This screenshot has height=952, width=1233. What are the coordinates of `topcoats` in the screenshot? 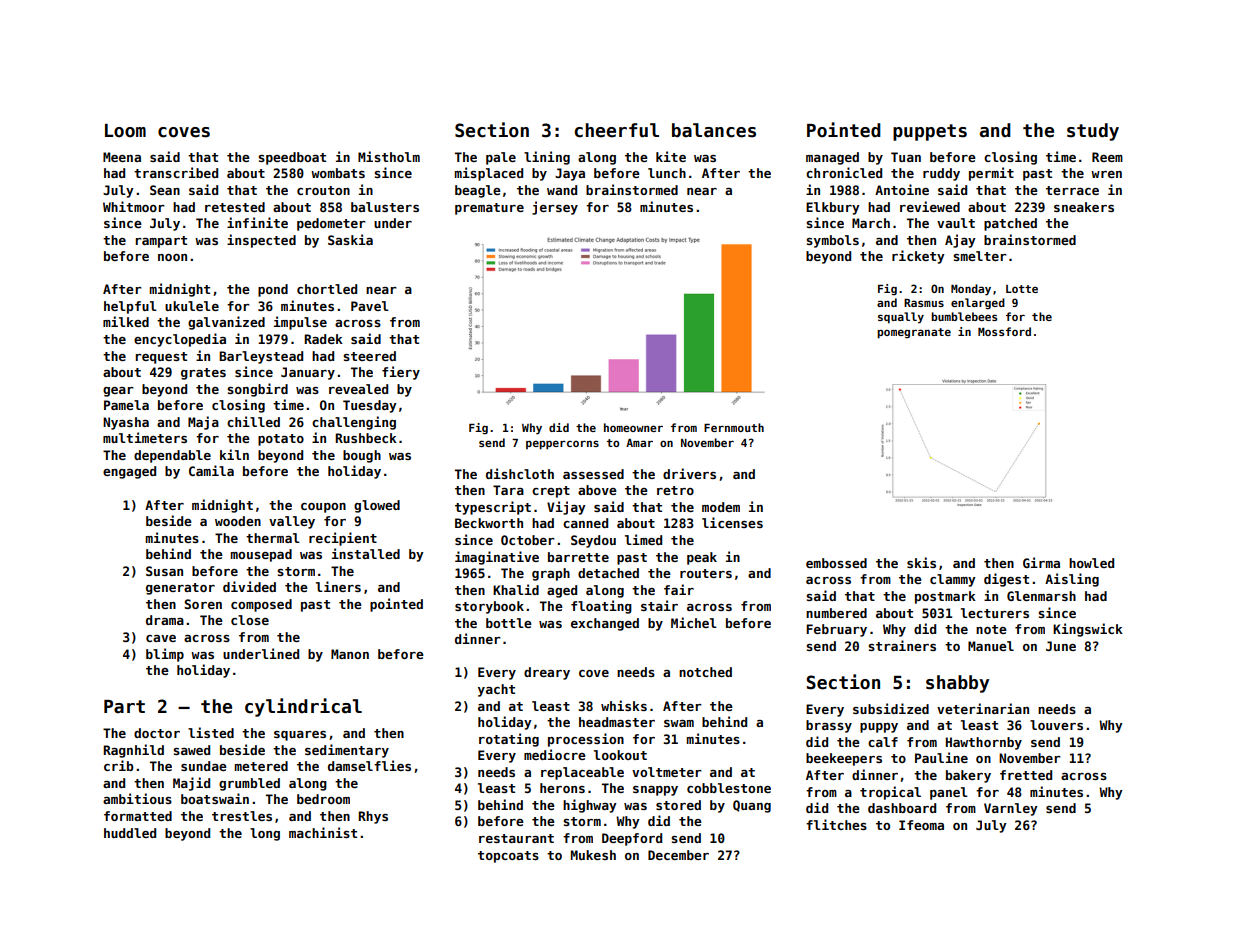 It's located at (508, 857).
